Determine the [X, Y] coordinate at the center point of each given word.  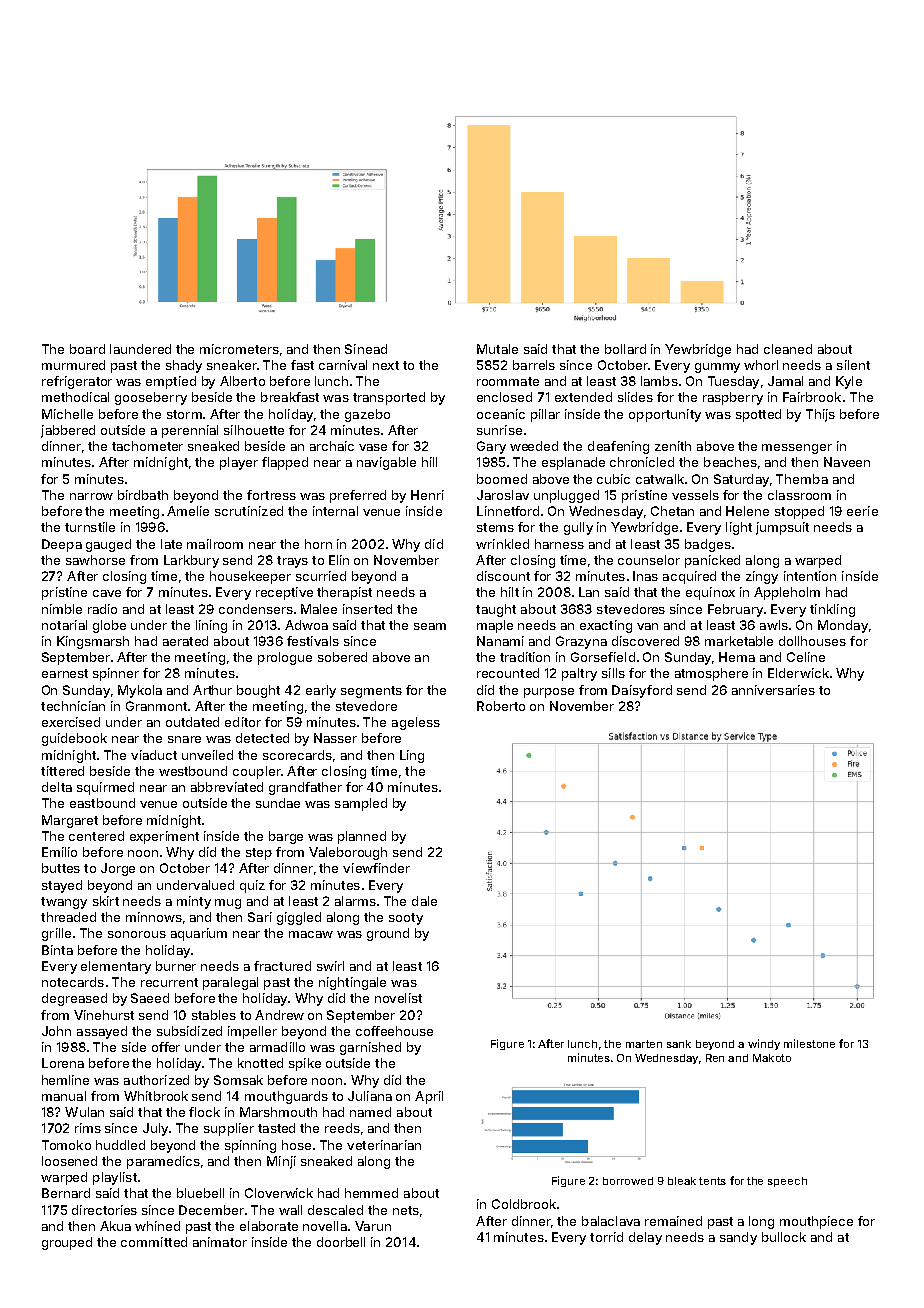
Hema [737, 657]
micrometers [239, 349]
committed [154, 1242]
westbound [193, 771]
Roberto [501, 706]
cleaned [788, 349]
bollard [625, 349]
